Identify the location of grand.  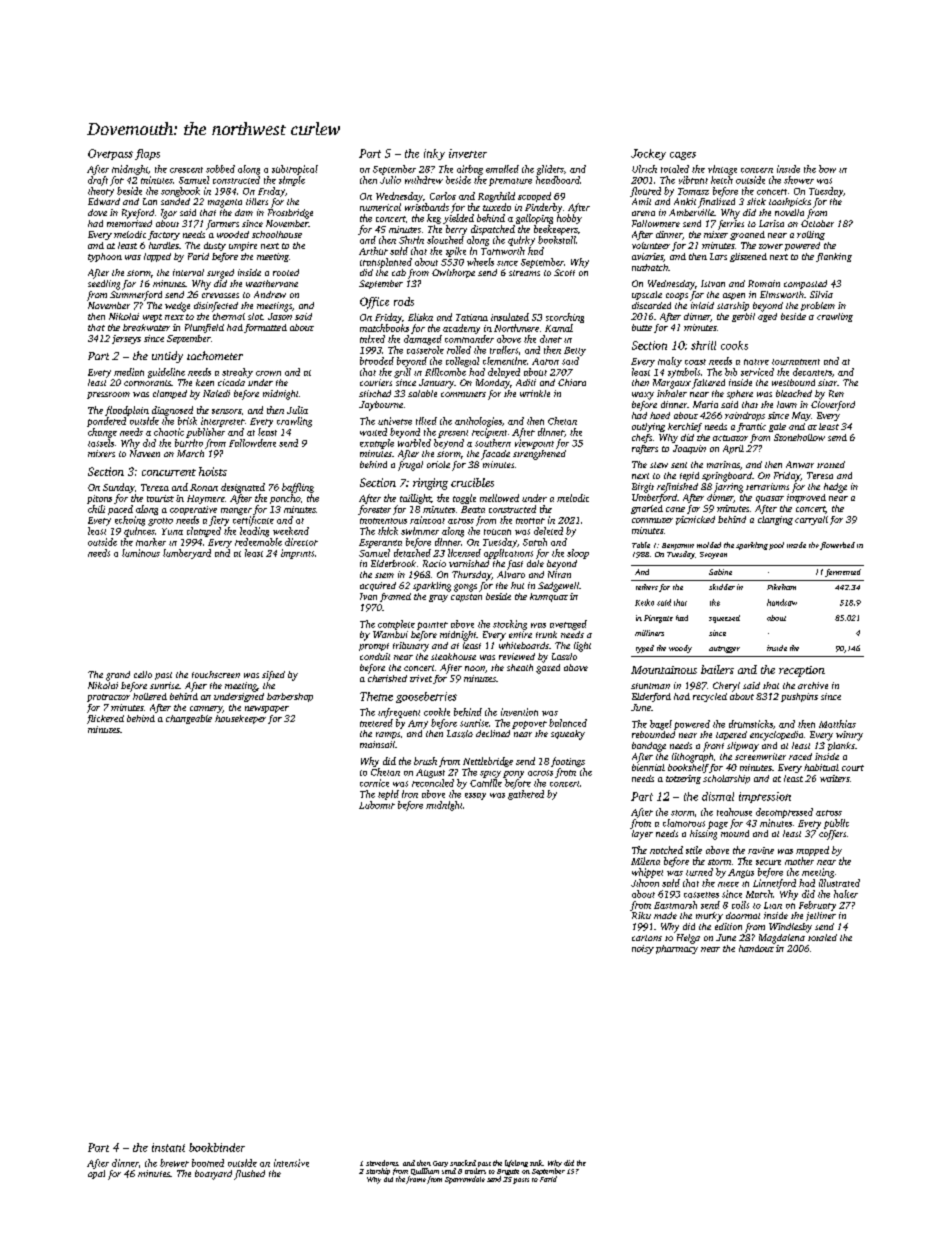
(118, 676).
